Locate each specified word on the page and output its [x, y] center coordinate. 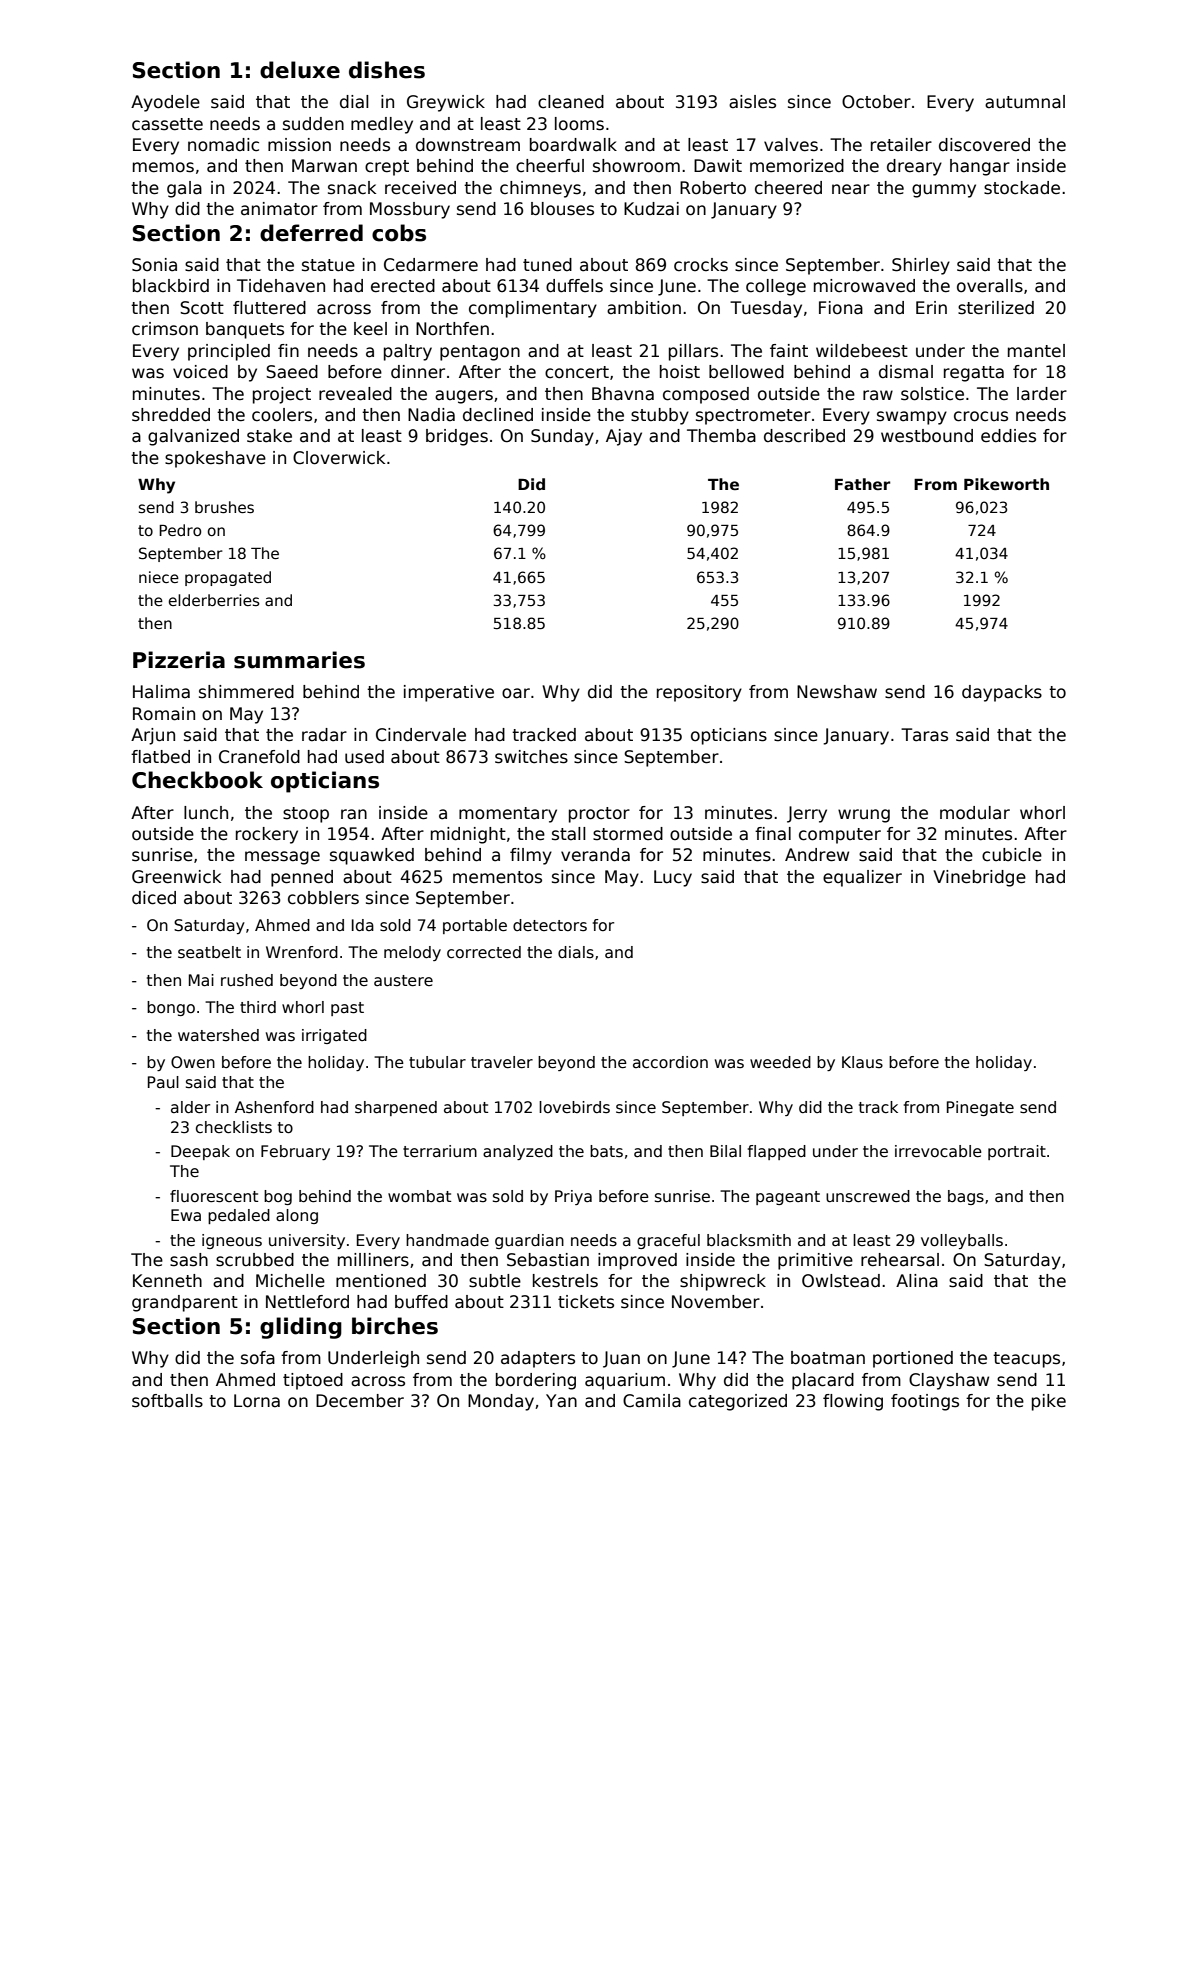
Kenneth [167, 1281]
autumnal [1025, 102]
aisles [752, 102]
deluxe [300, 70]
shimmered [246, 692]
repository [699, 693]
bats [606, 1151]
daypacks [1002, 693]
